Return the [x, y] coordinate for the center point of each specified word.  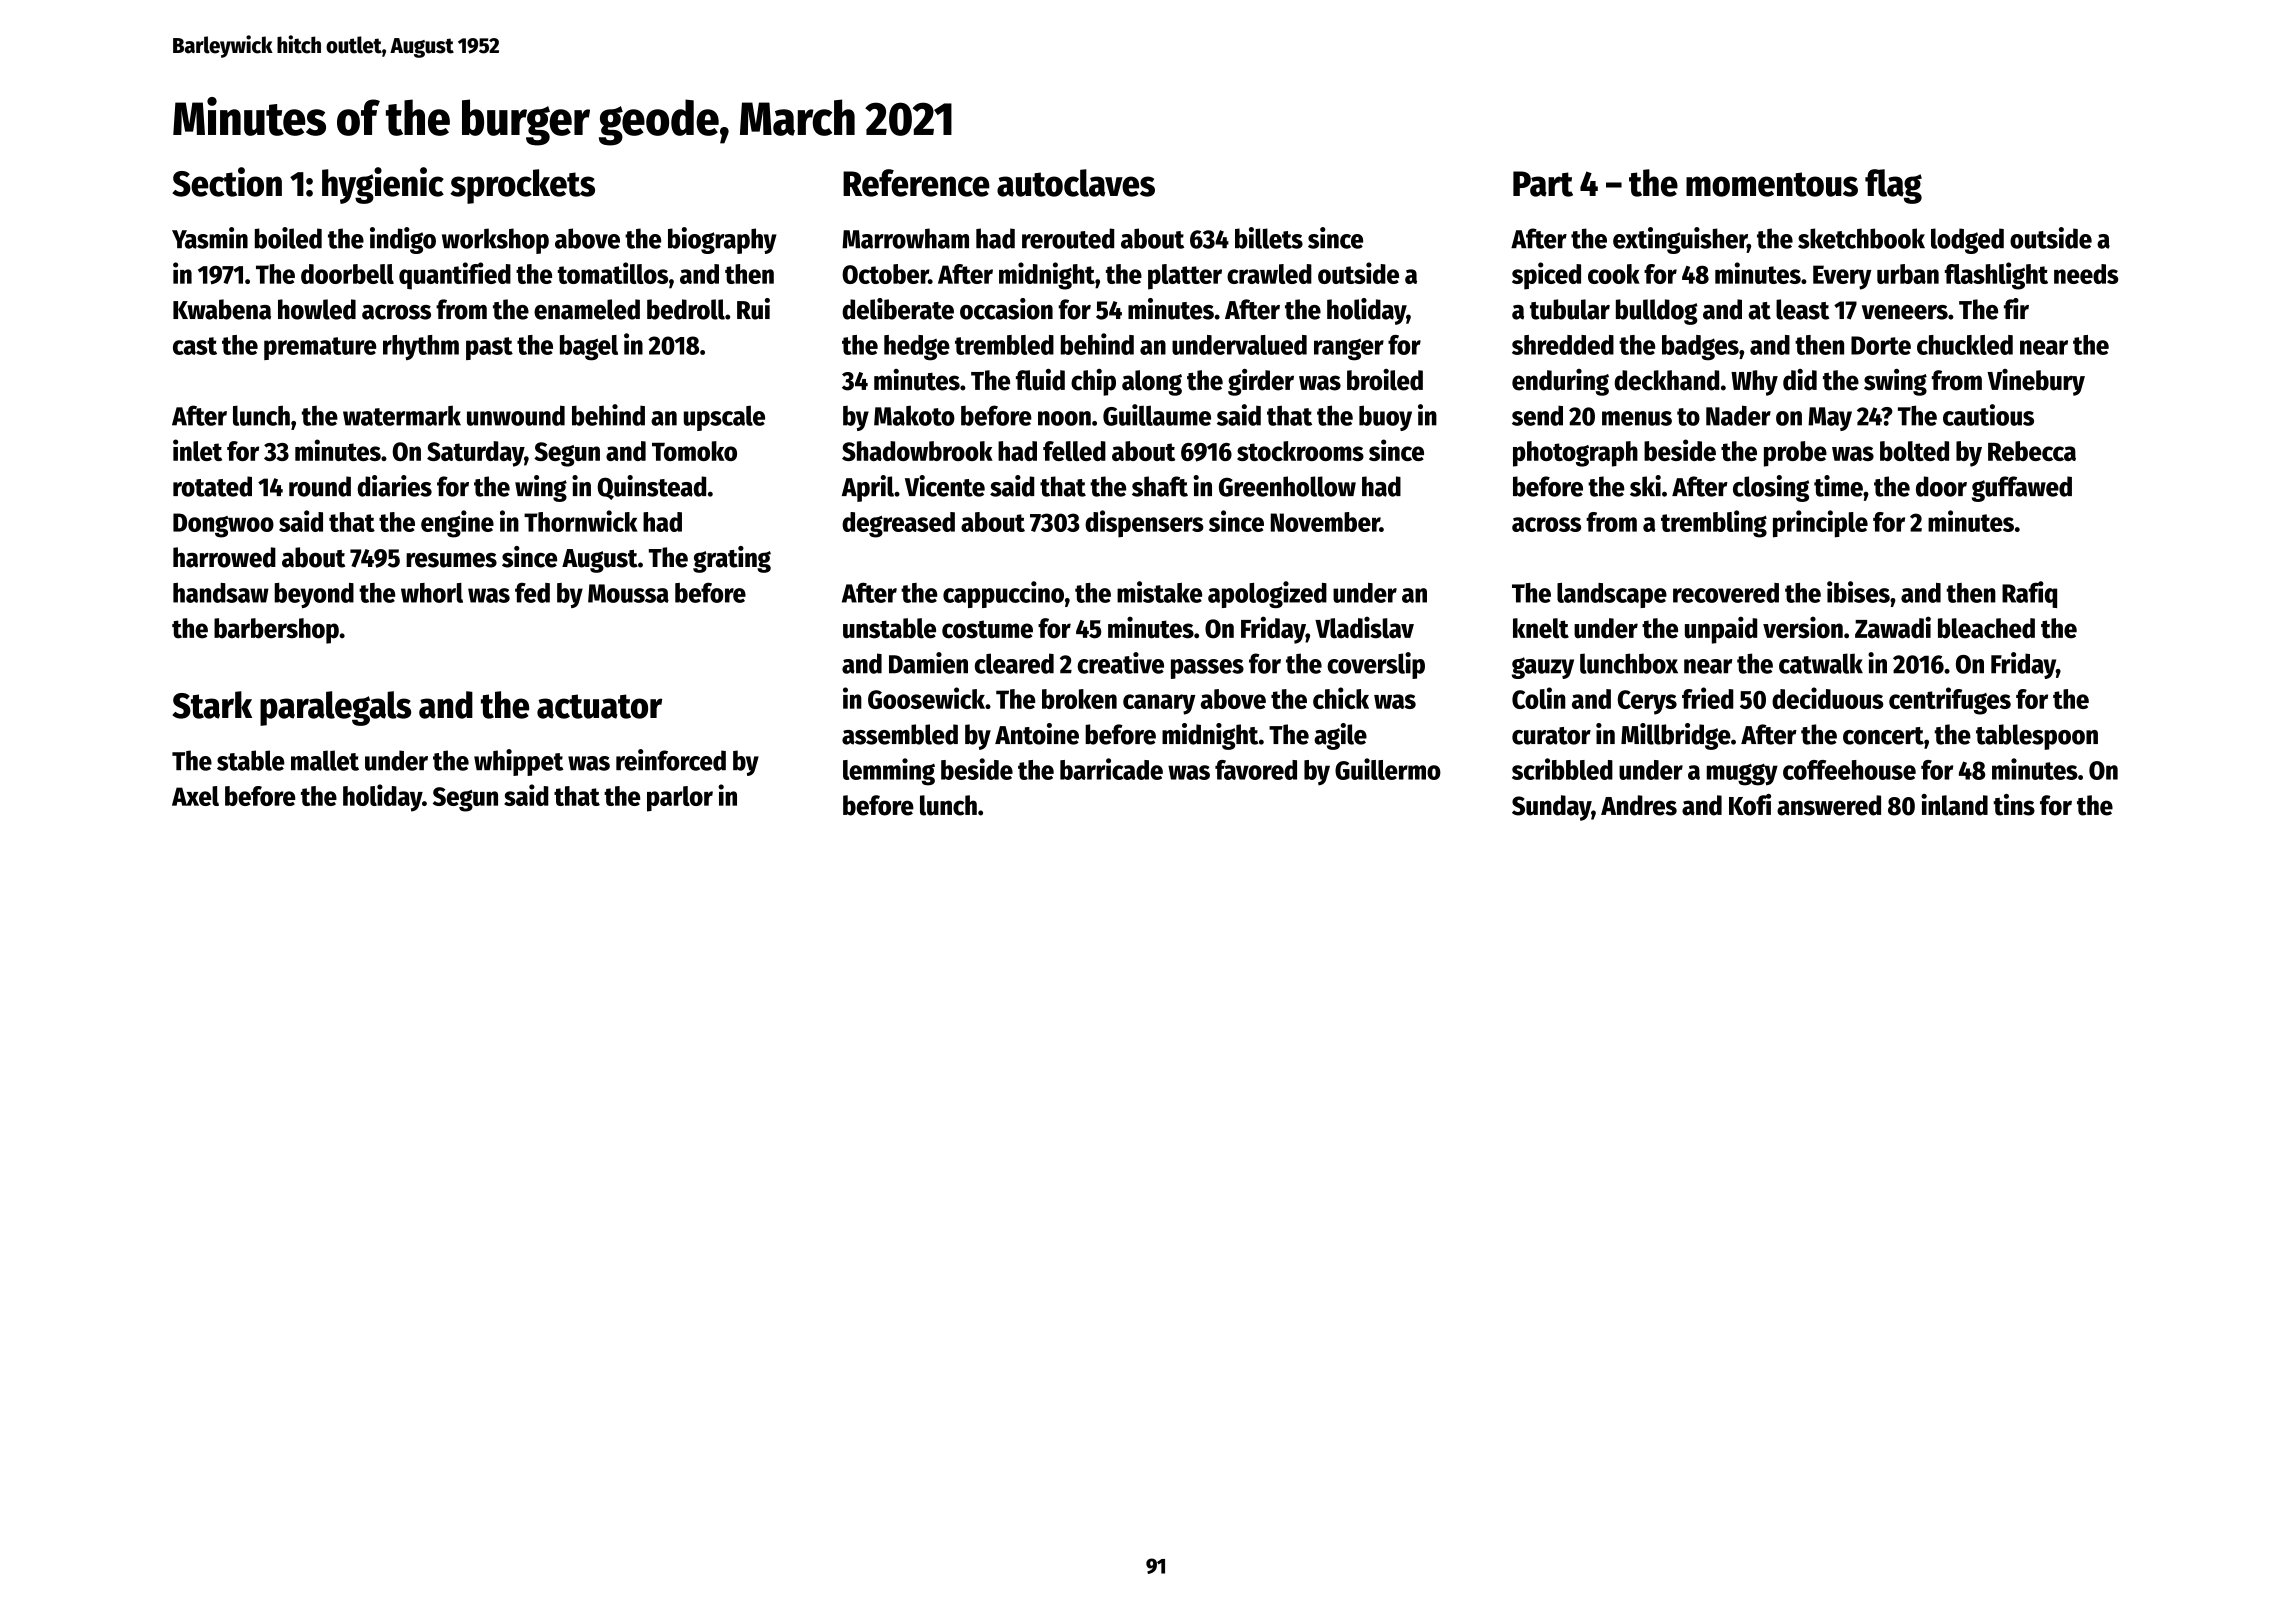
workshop [495, 241]
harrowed [224, 557]
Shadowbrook [917, 451]
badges [1700, 348]
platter [1185, 277]
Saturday [475, 454]
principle [1820, 524]
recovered [1726, 593]
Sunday [1551, 808]
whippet [519, 762]
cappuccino [1003, 594]
